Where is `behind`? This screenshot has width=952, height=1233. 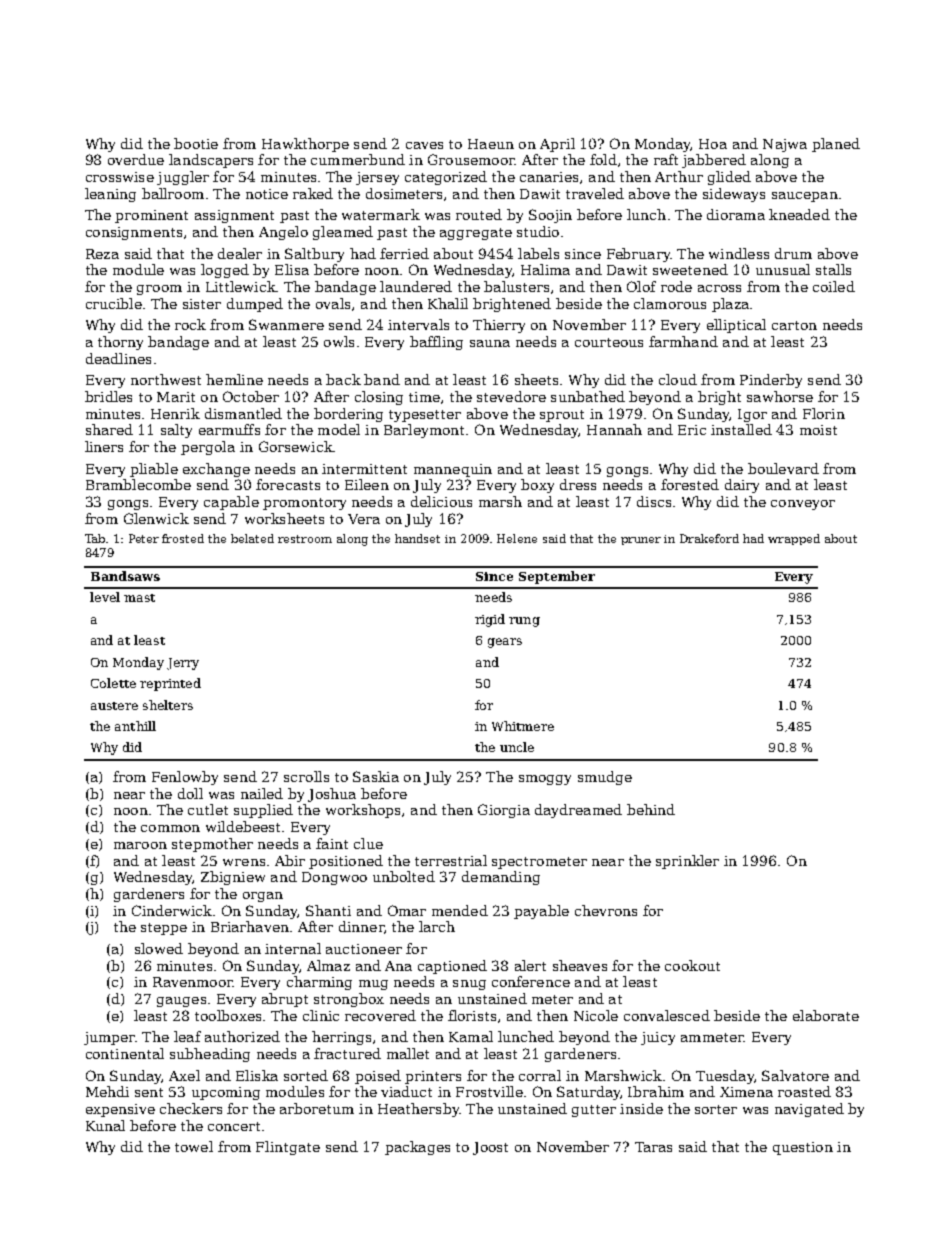 behind is located at coordinates (651, 809).
